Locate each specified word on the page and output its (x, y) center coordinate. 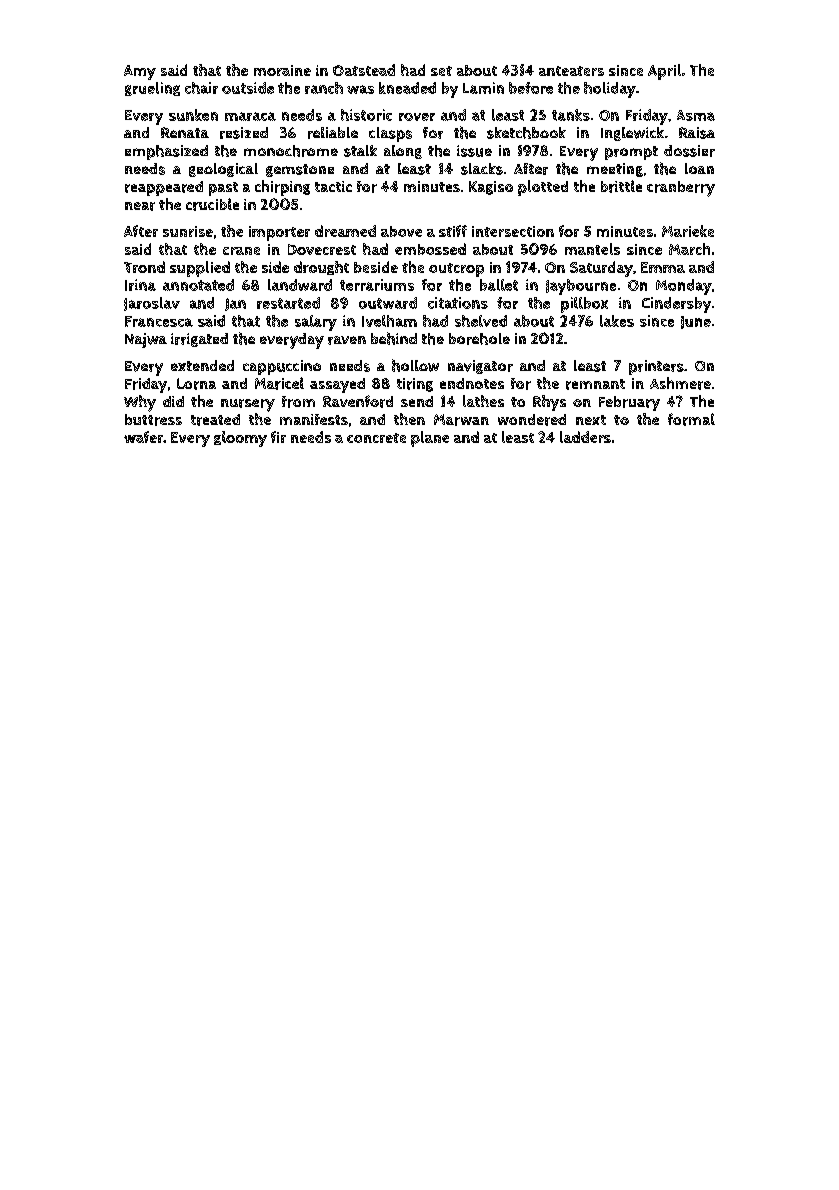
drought (321, 268)
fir (278, 437)
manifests (314, 419)
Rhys (549, 403)
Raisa (697, 133)
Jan (235, 304)
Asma (696, 115)
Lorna (196, 384)
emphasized (166, 152)
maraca (250, 116)
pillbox (584, 305)
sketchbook (526, 133)
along (403, 152)
